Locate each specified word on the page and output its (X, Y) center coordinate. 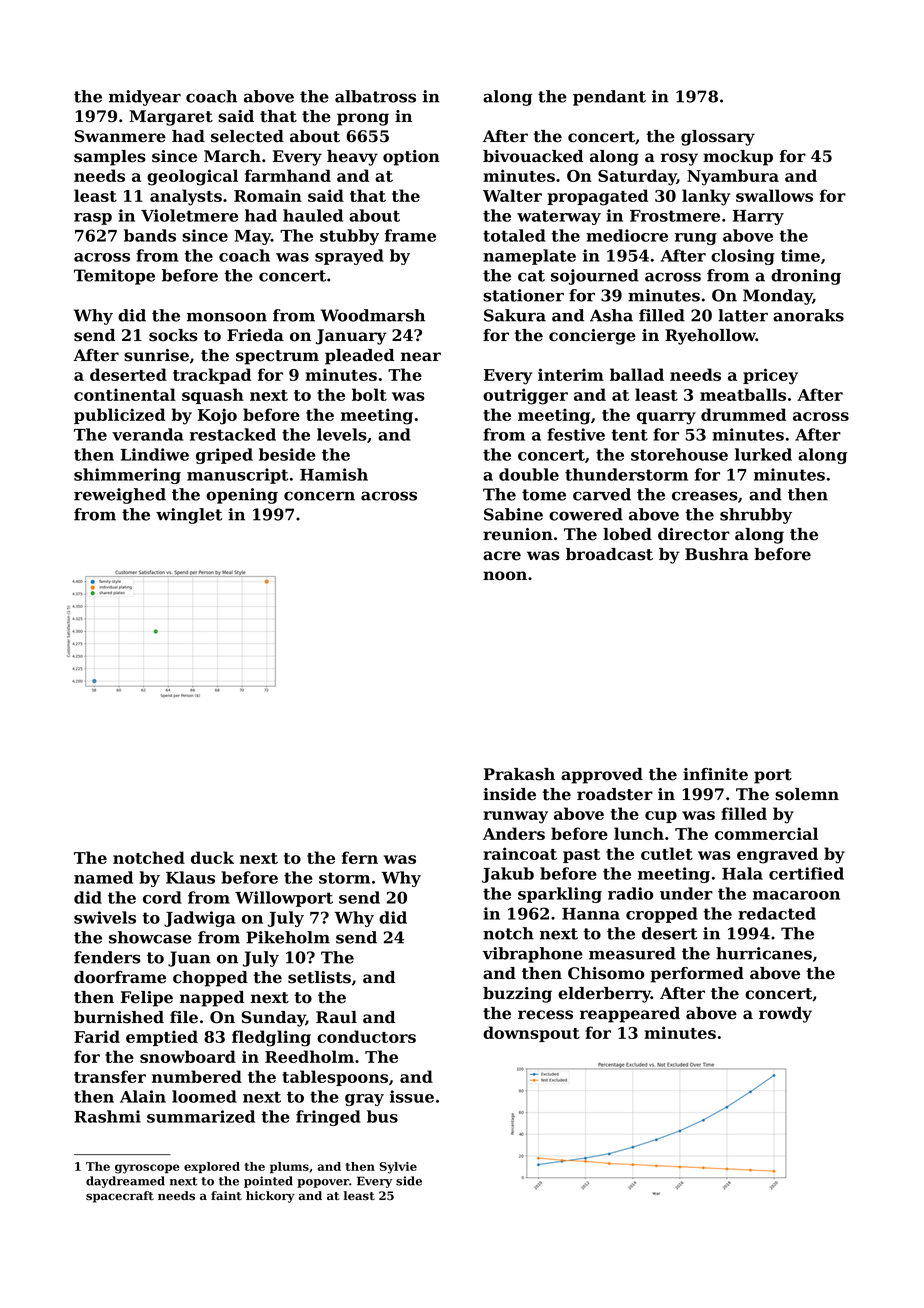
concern (319, 496)
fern (360, 857)
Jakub (508, 875)
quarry (666, 418)
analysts (186, 197)
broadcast (609, 554)
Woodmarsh (373, 315)
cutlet (667, 853)
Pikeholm (288, 937)
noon (505, 576)
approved (602, 776)
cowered (586, 514)
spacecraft (120, 1197)
